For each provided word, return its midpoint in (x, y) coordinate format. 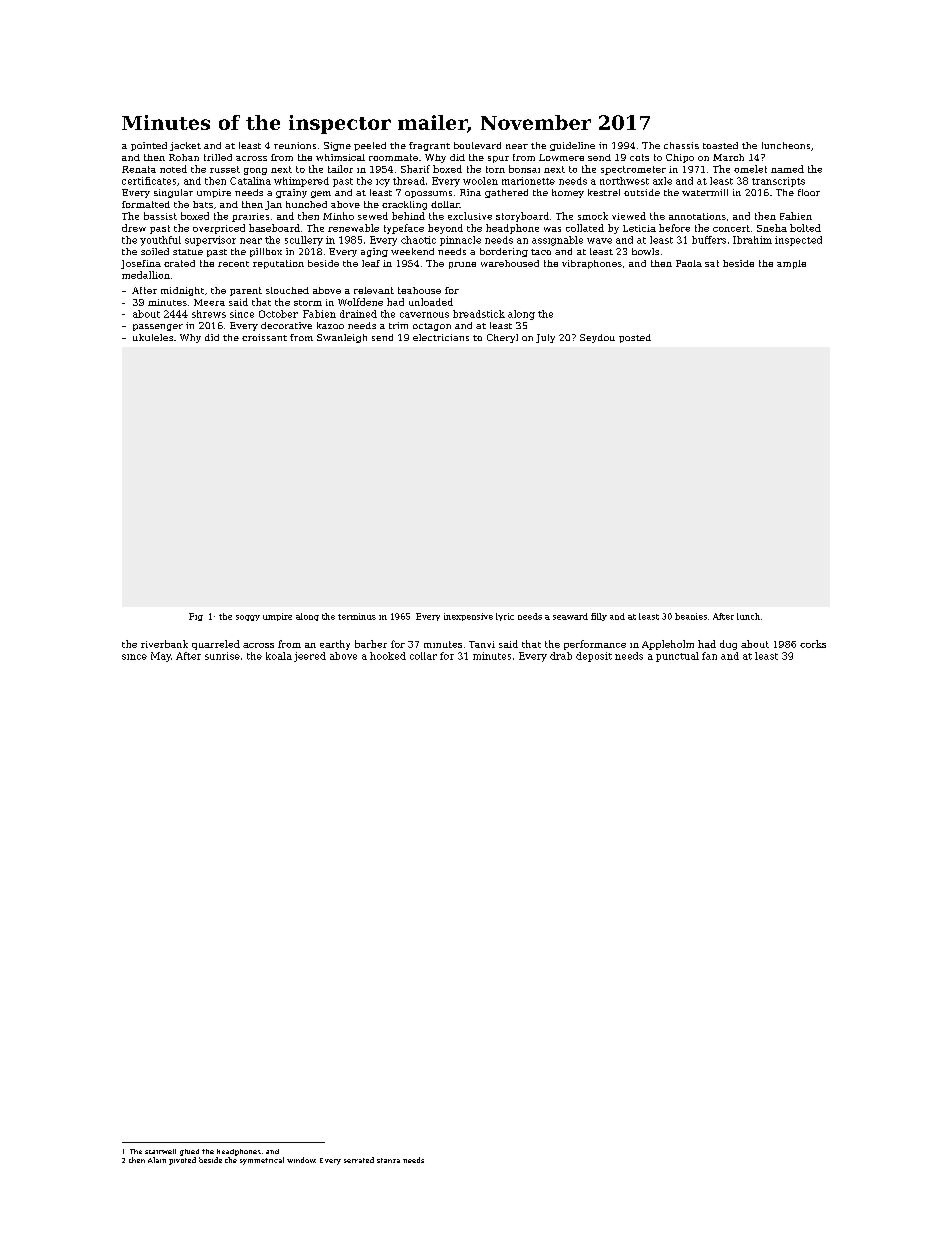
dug (728, 645)
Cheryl (502, 338)
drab (561, 656)
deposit (594, 657)
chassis (681, 145)
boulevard (477, 145)
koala (279, 656)
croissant (264, 337)
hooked (388, 656)
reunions (295, 145)
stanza (388, 1160)
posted (635, 338)
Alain (157, 1160)
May (161, 657)
